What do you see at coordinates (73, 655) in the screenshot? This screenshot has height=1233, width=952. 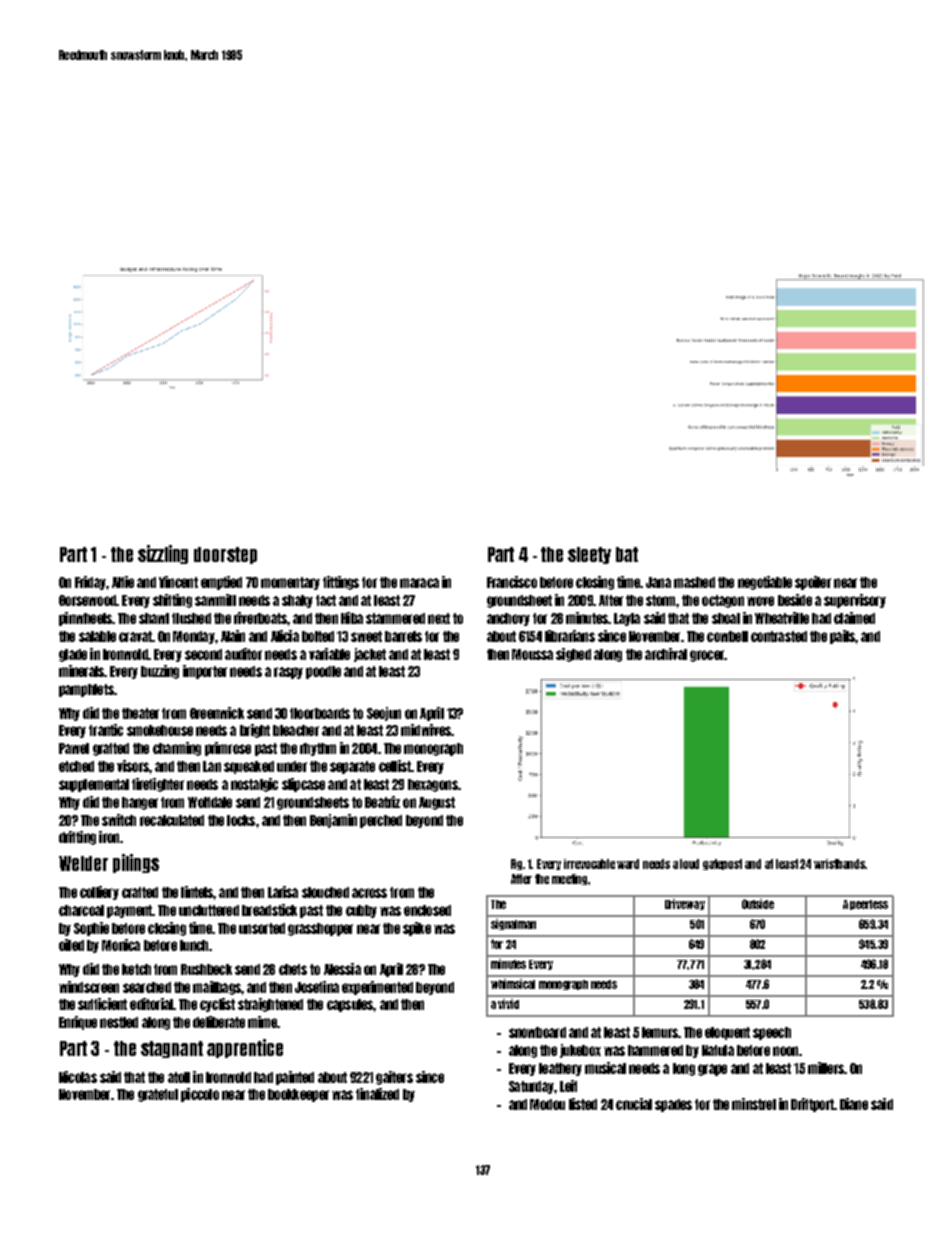 I see `glade` at bounding box center [73, 655].
